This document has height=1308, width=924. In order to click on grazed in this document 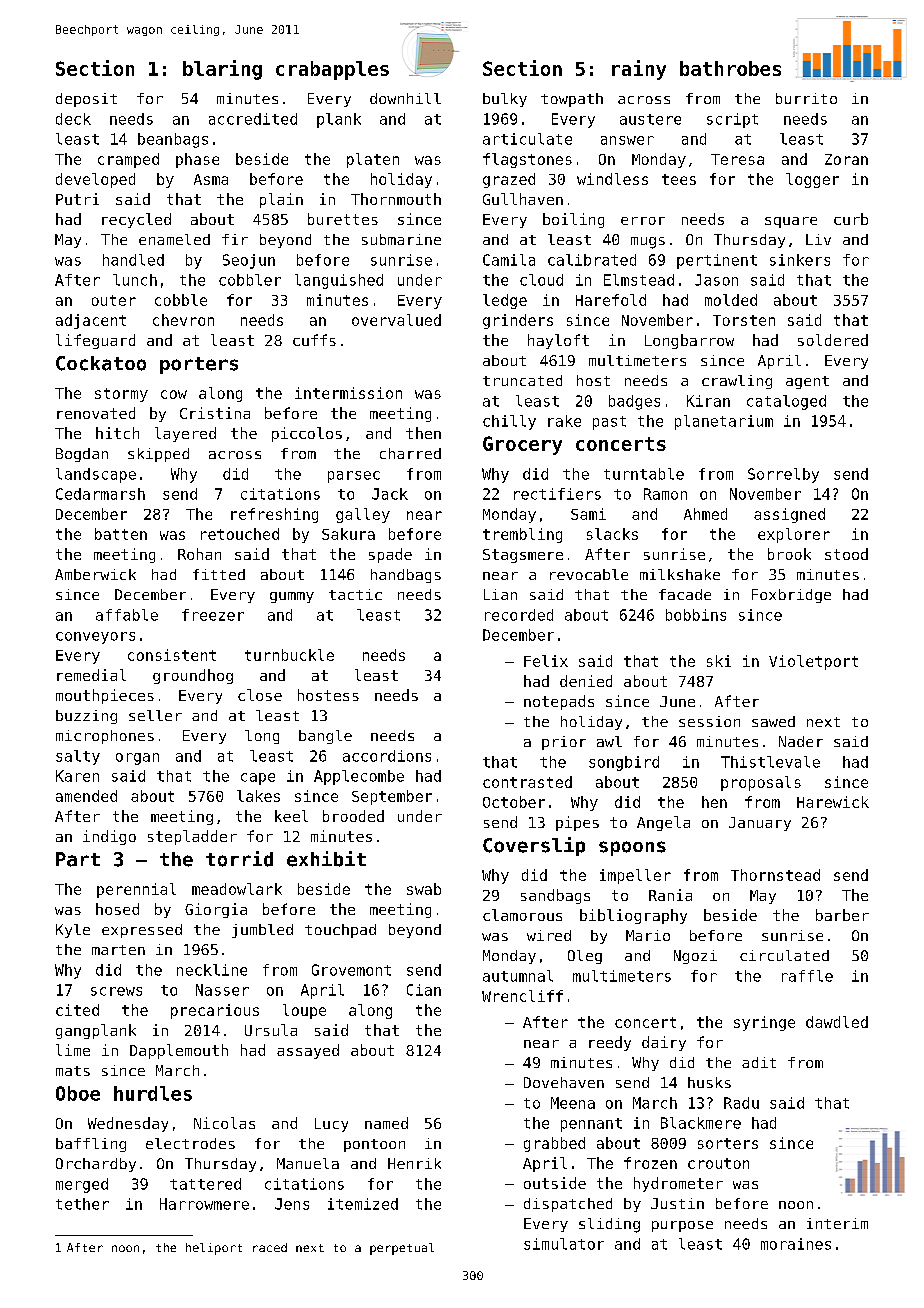, I will do `click(509, 180)`.
